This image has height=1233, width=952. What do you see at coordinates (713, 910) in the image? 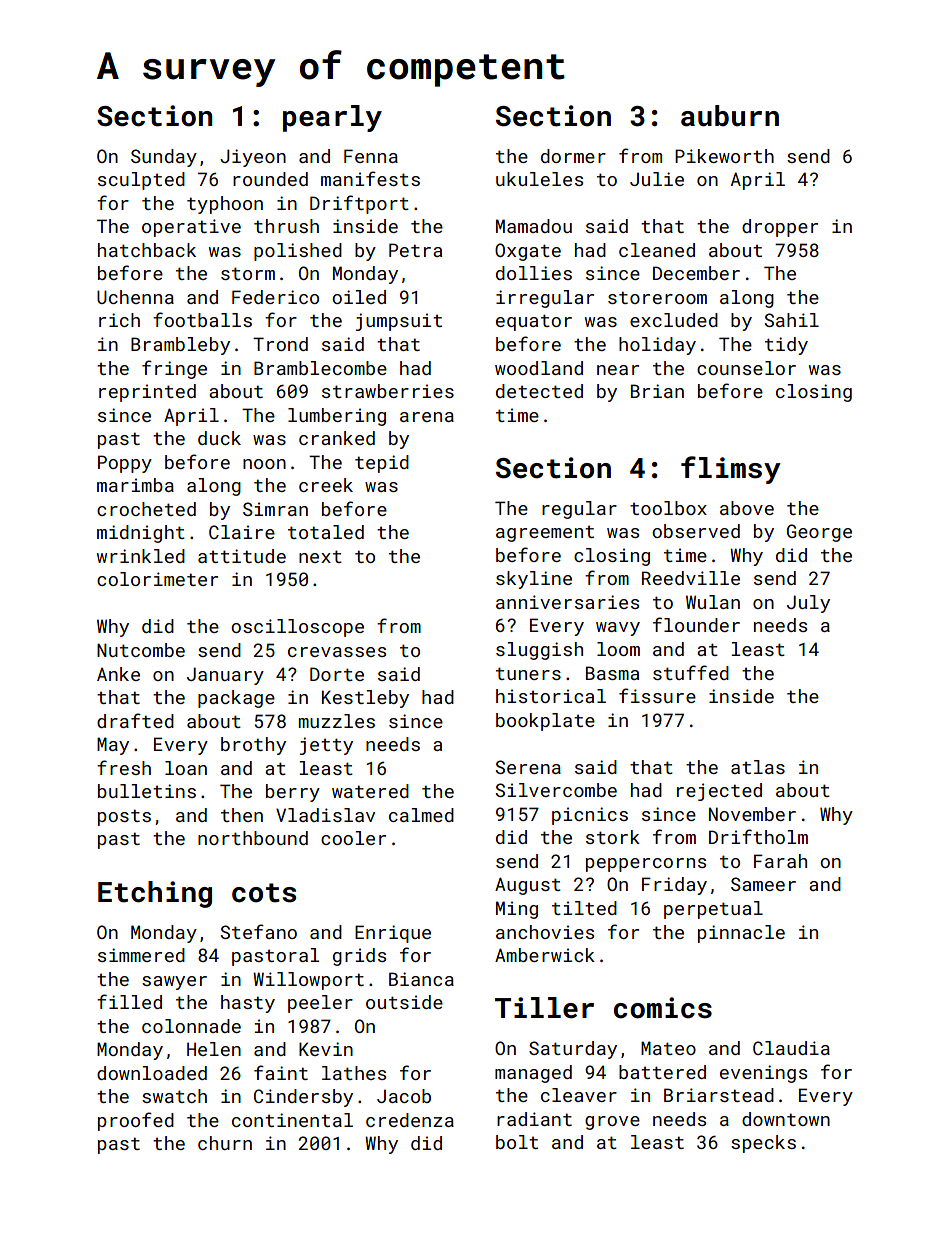
I see `perpetual` at bounding box center [713, 910].
